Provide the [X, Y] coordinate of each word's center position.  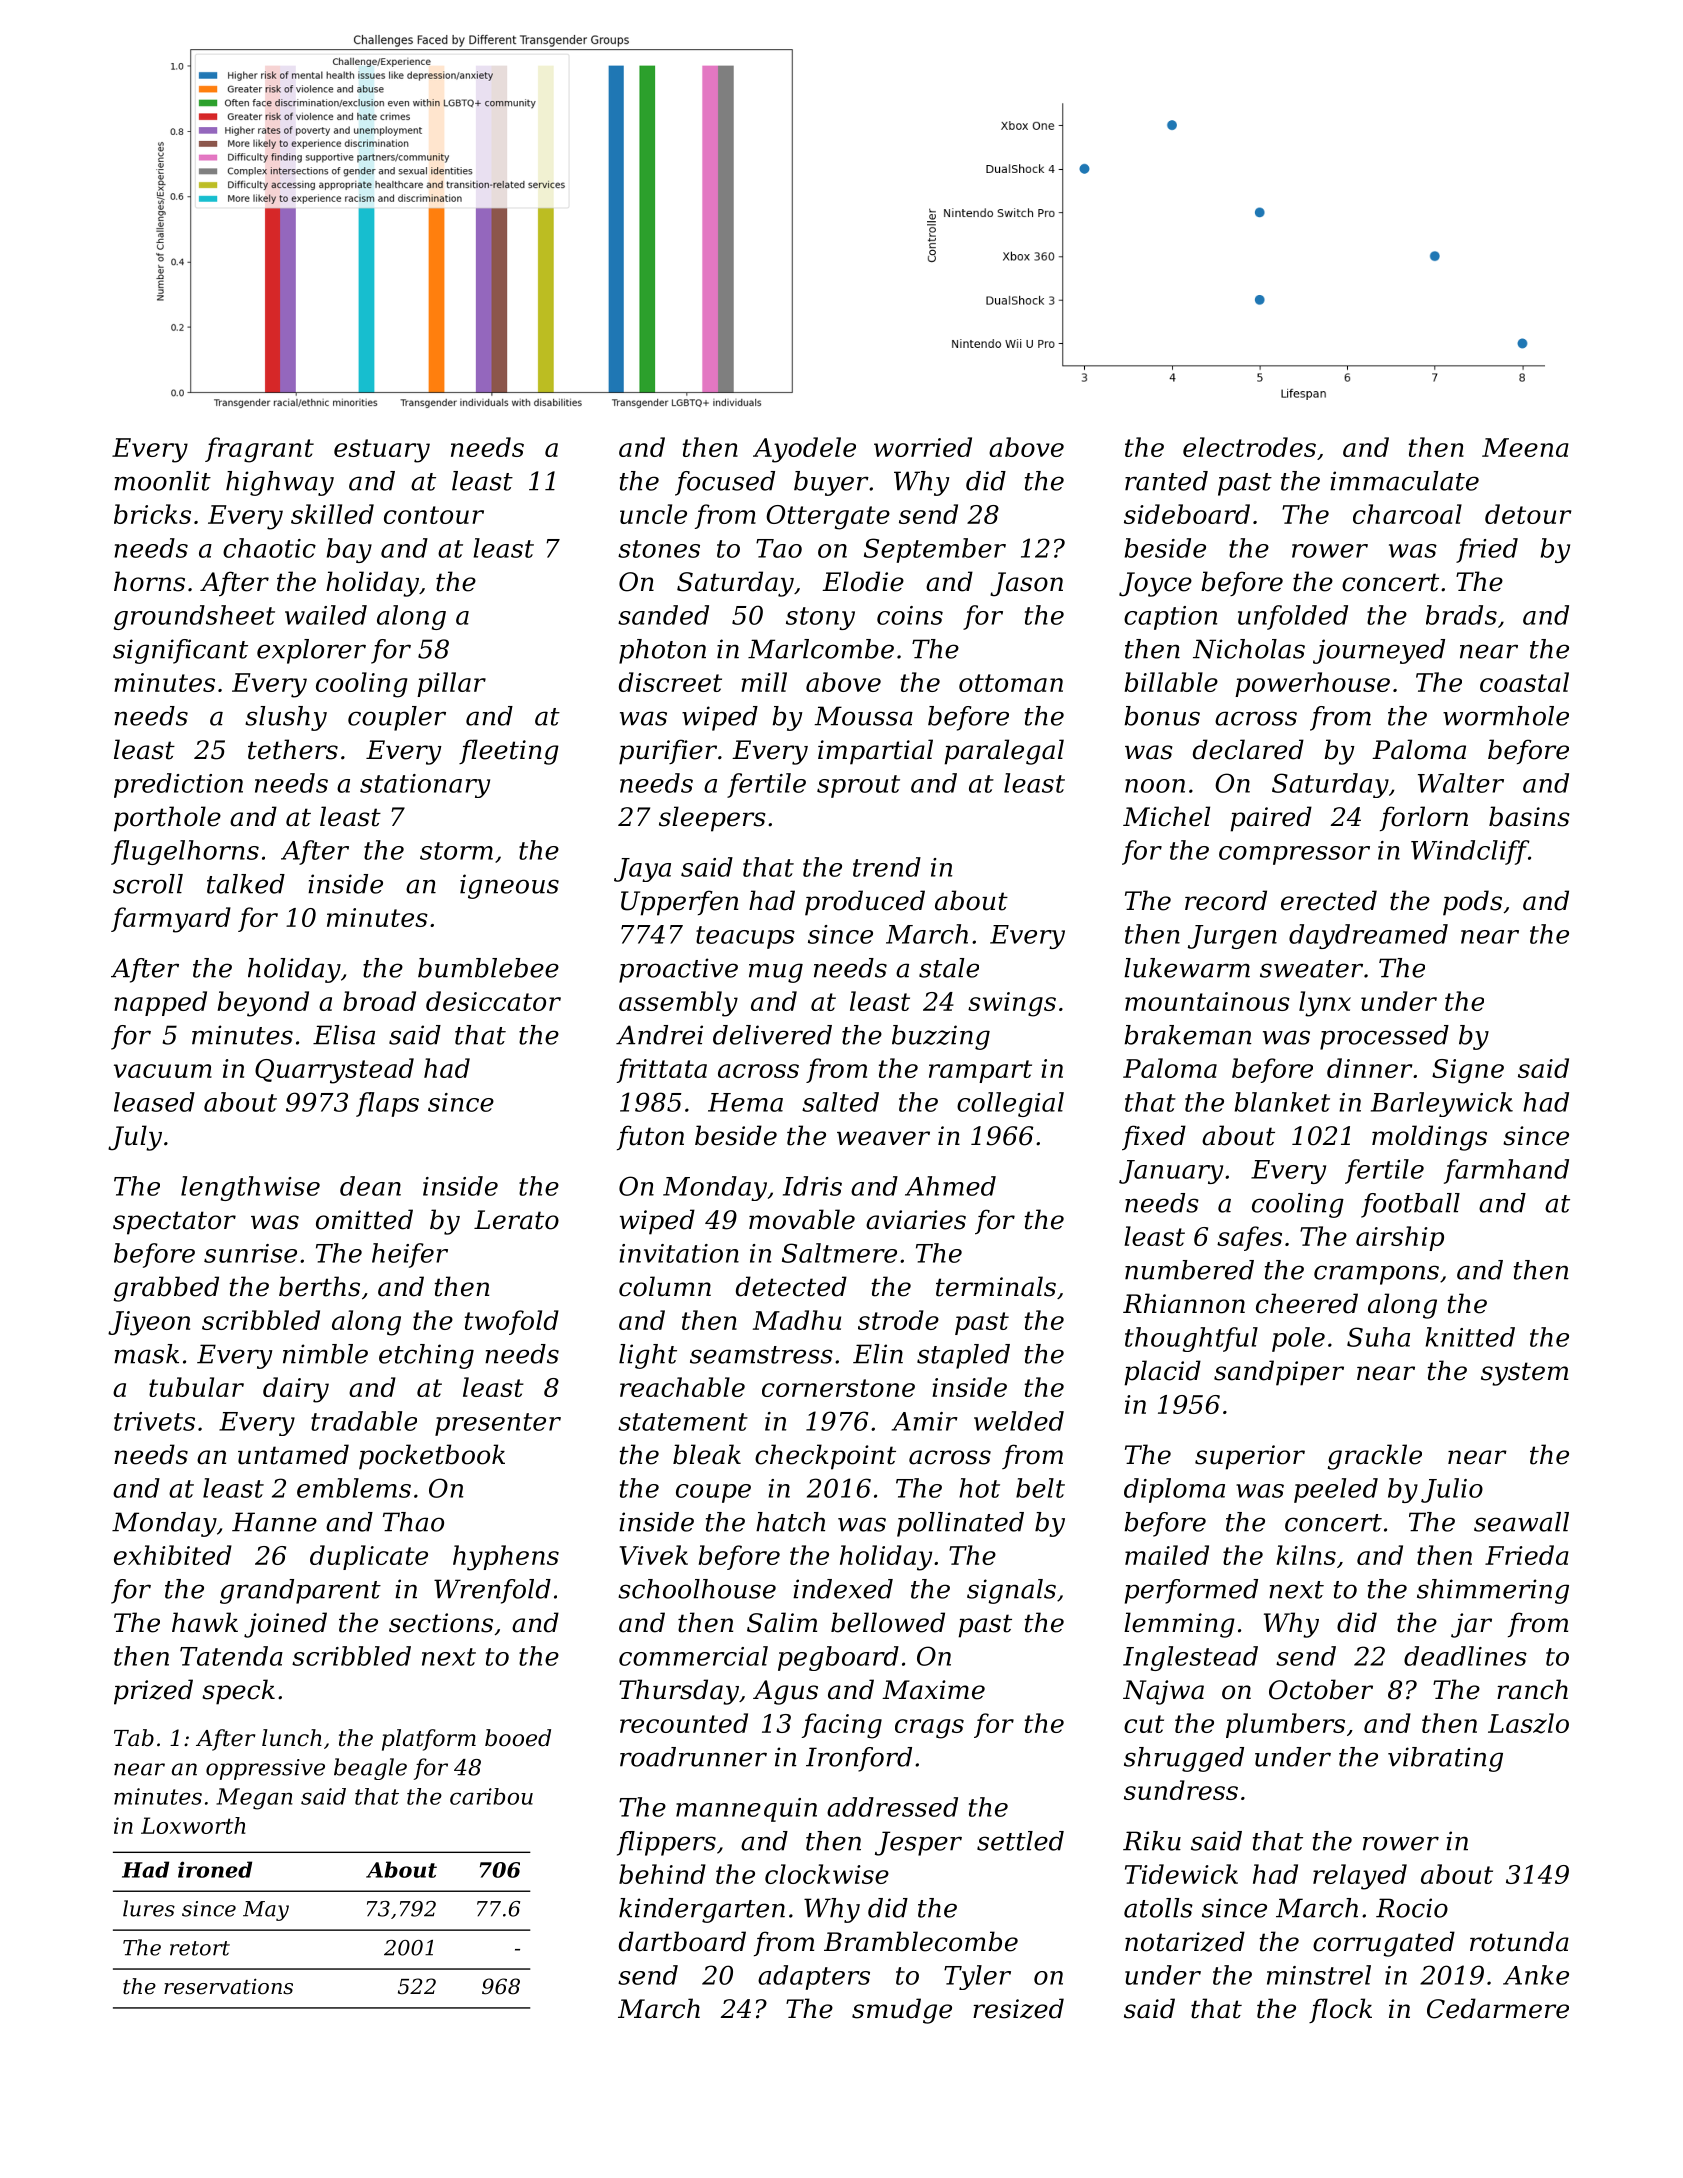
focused [725, 483]
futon [650, 1137]
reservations [228, 1986]
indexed [843, 1589]
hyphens [506, 1558]
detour [1528, 514]
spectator [174, 1223]
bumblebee [488, 968]
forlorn [1424, 818]
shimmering [1493, 1591]
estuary [382, 451]
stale [949, 968]
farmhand [1506, 1171]
